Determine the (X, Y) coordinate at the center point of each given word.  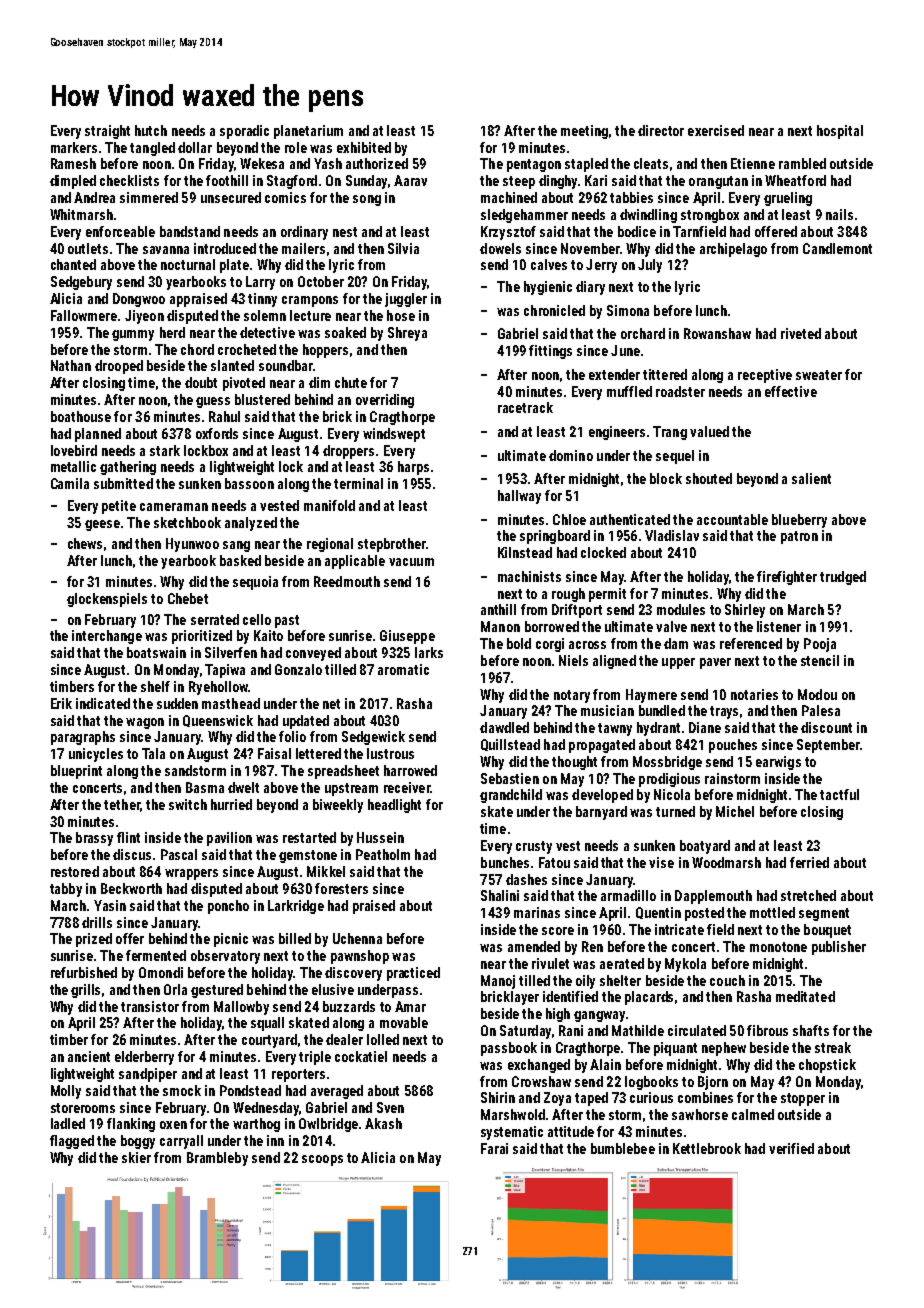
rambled (802, 163)
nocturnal (188, 264)
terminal (358, 483)
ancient (89, 1056)
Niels (573, 660)
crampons (310, 301)
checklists (129, 180)
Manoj (498, 982)
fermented (156, 955)
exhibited (364, 147)
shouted (709, 478)
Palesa (821, 710)
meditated (805, 996)
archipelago (733, 250)
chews (85, 543)
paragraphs (83, 738)
